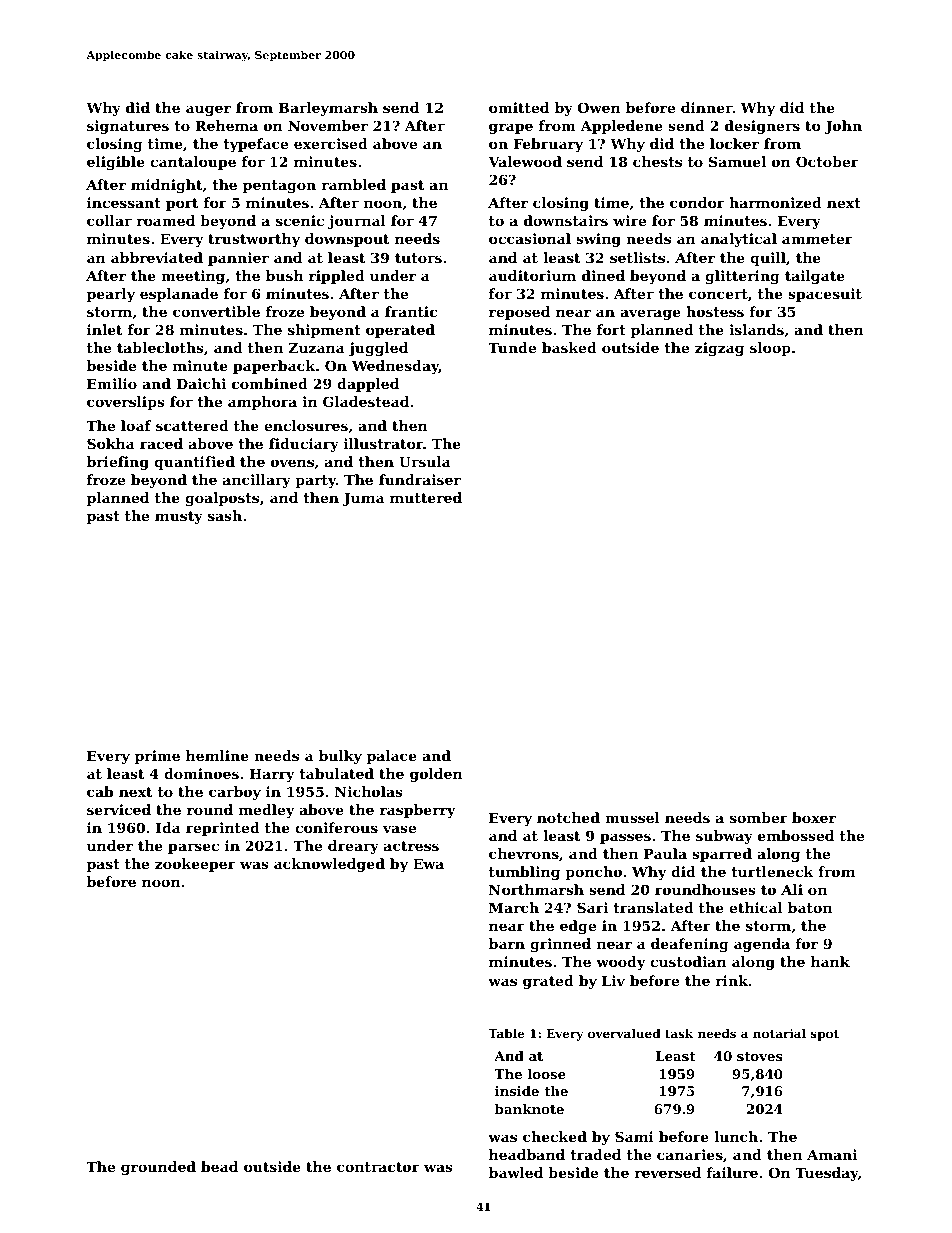  Describe the element at coordinates (569, 347) in the screenshot. I see `basked` at that location.
